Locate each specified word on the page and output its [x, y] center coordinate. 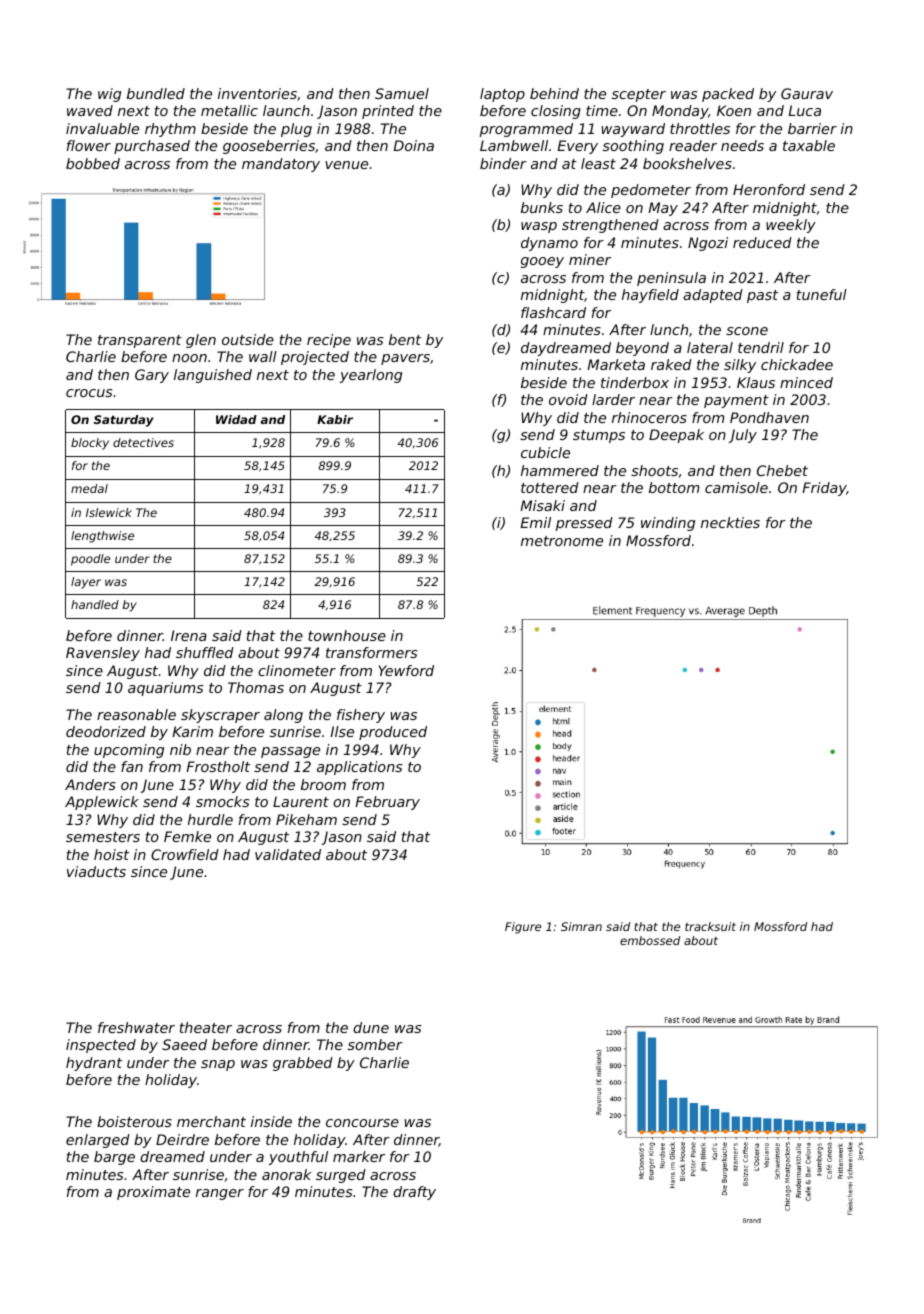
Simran [581, 926]
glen [201, 341]
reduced [762, 242]
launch [286, 110]
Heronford [769, 189]
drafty [414, 1193]
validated [288, 854]
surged [341, 1176]
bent [405, 339]
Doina [413, 145]
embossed [650, 940]
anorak [286, 1174]
